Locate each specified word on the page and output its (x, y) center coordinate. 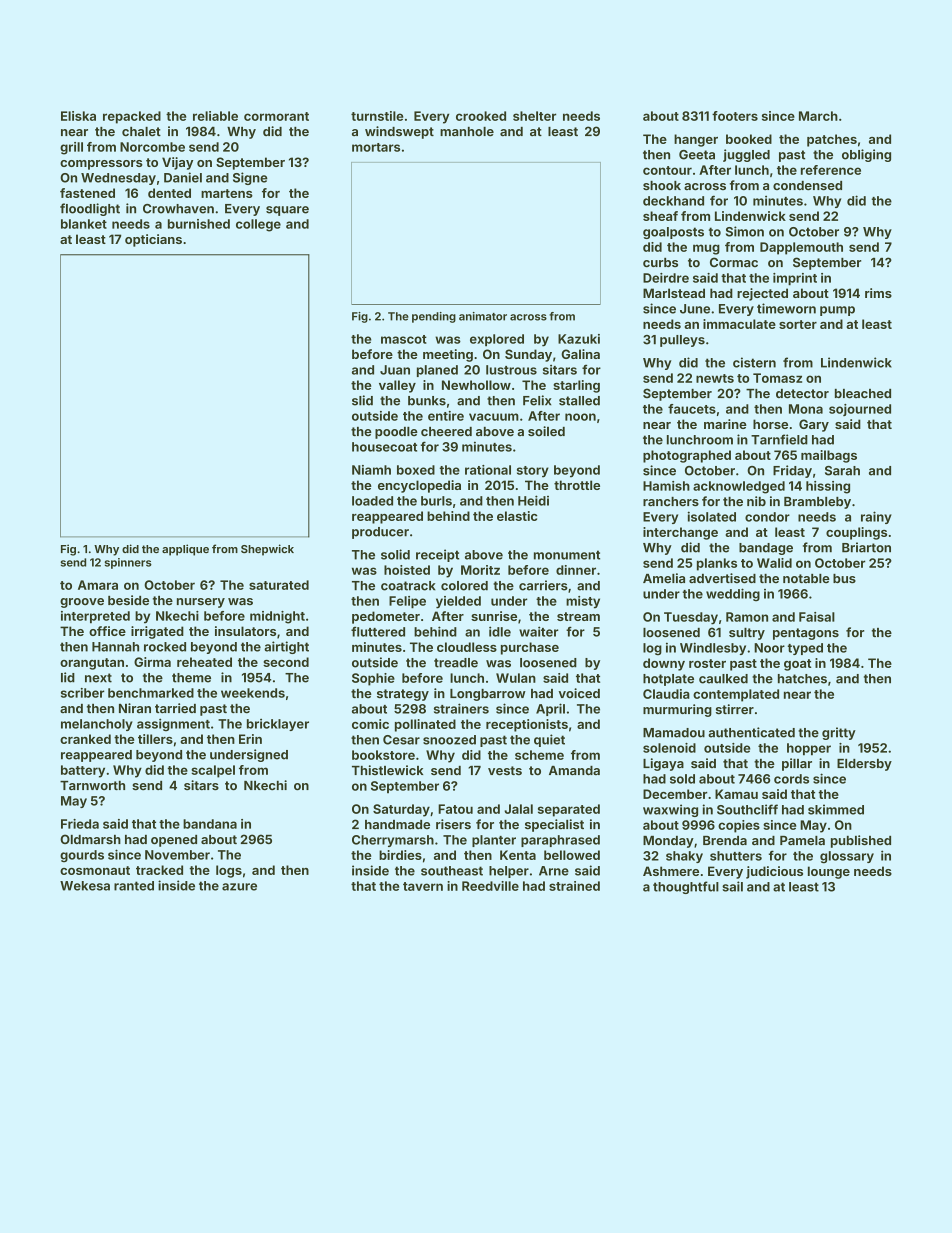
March (818, 116)
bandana (210, 824)
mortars (376, 147)
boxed (416, 470)
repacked (132, 117)
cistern (754, 362)
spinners (128, 563)
